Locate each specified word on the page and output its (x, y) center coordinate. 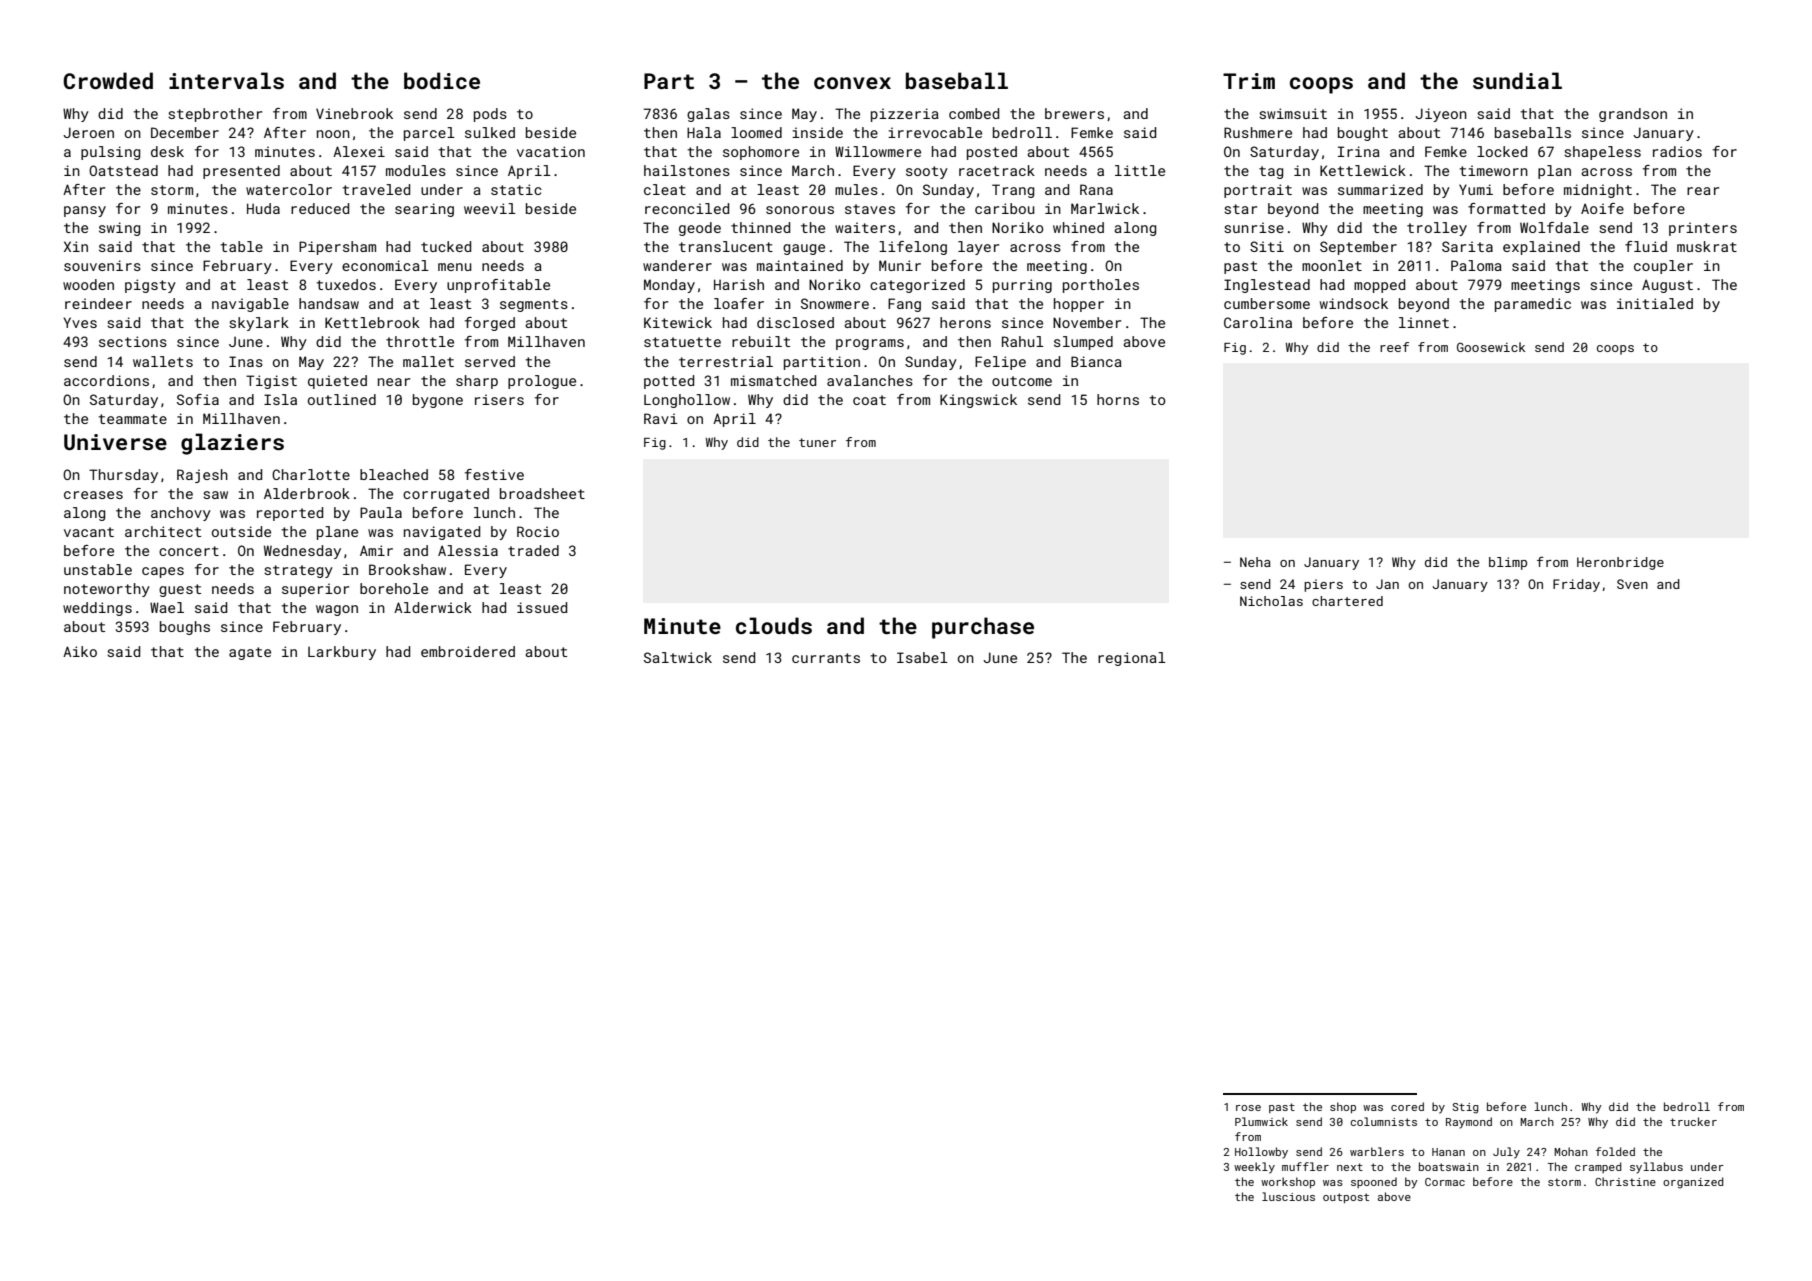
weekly (1254, 1168)
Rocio (538, 531)
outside (241, 531)
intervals (226, 80)
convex (852, 83)
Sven (1632, 584)
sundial (1517, 80)
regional (1132, 659)
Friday (1576, 585)
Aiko (80, 651)
